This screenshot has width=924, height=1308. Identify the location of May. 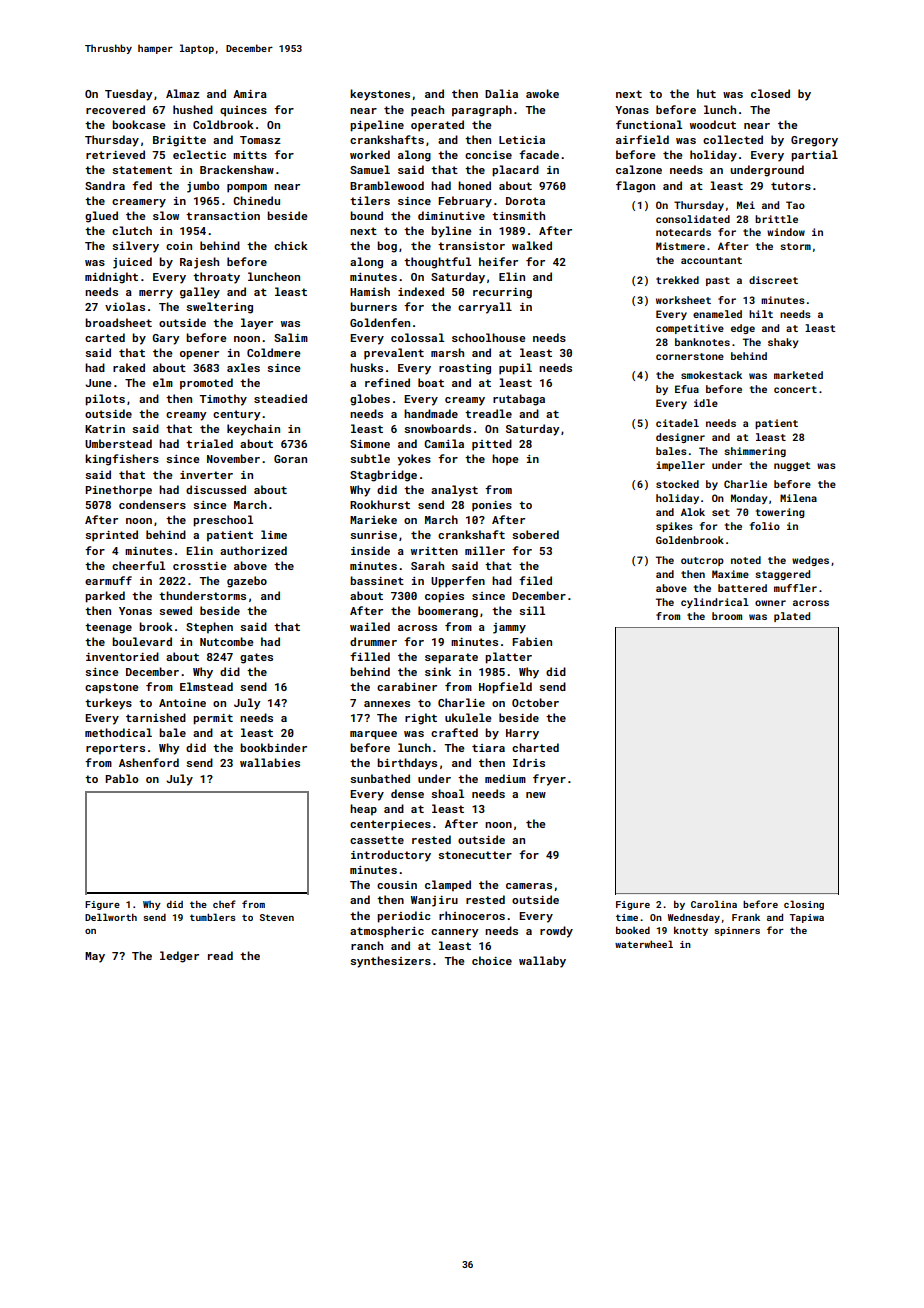
(95, 957).
